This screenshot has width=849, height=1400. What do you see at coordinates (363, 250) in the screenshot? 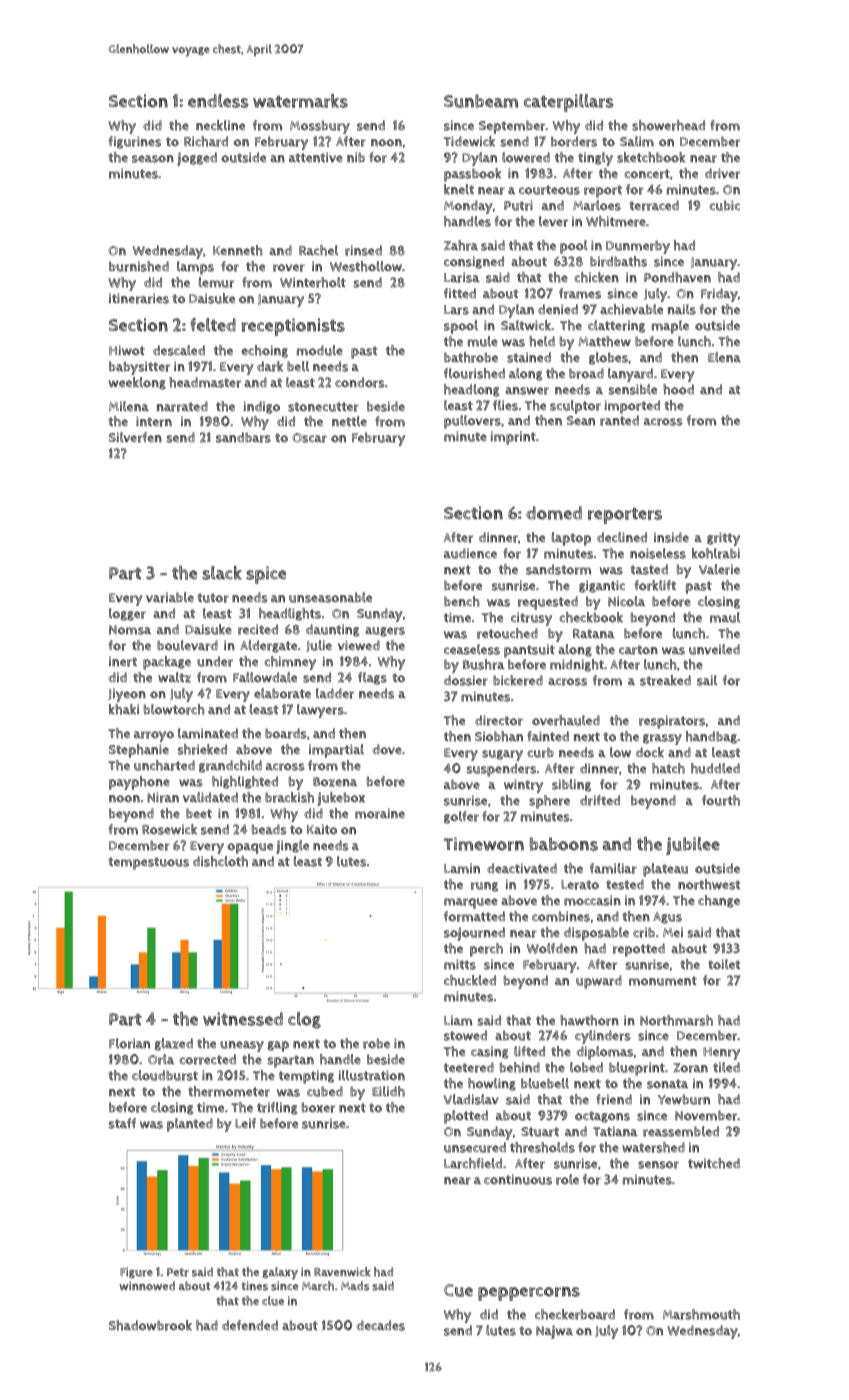
I see `rinsed` at bounding box center [363, 250].
